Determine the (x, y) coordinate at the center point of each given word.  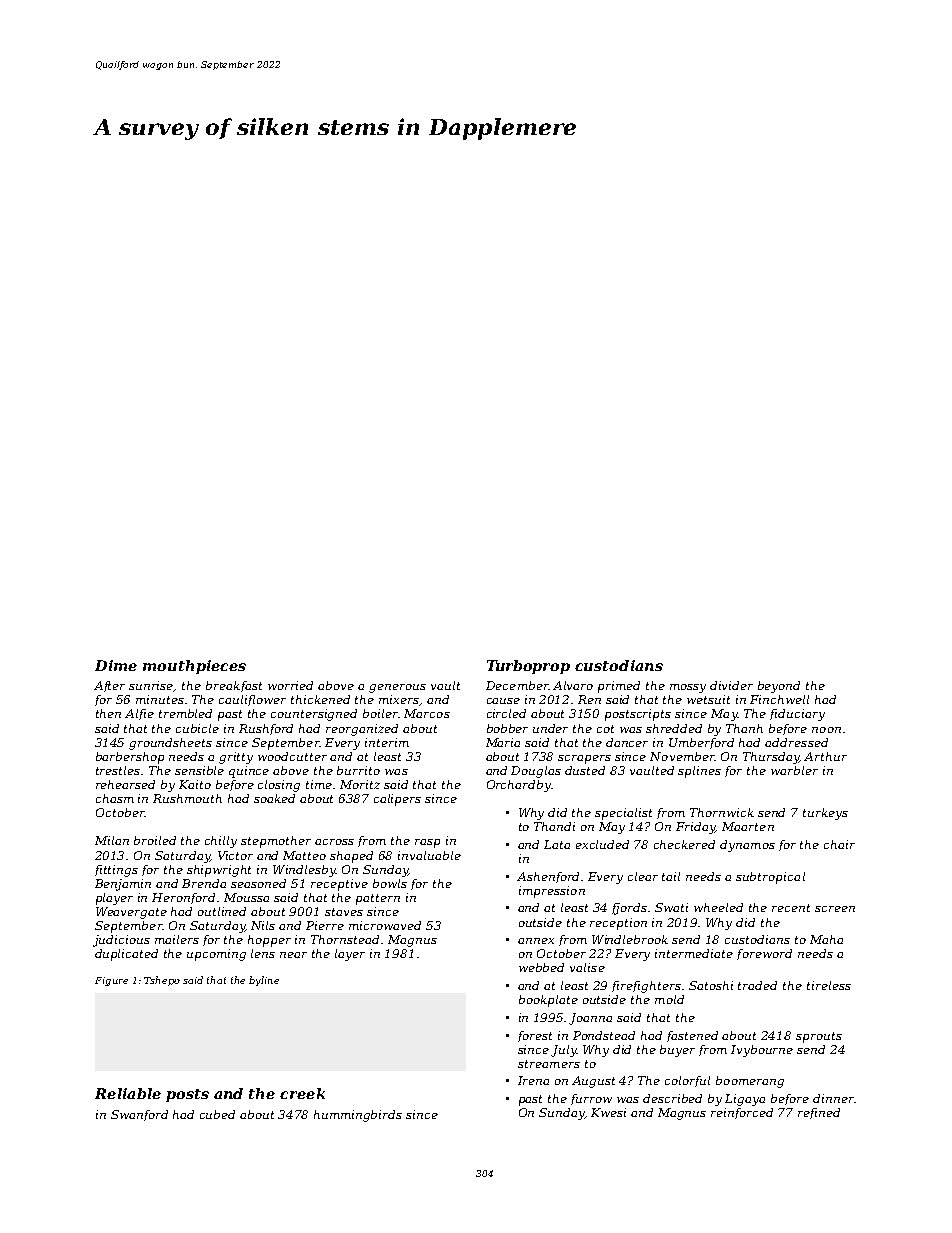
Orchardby (519, 786)
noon (826, 730)
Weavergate (131, 913)
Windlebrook (630, 939)
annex (536, 941)
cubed (217, 1114)
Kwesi (608, 1112)
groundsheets (170, 744)
